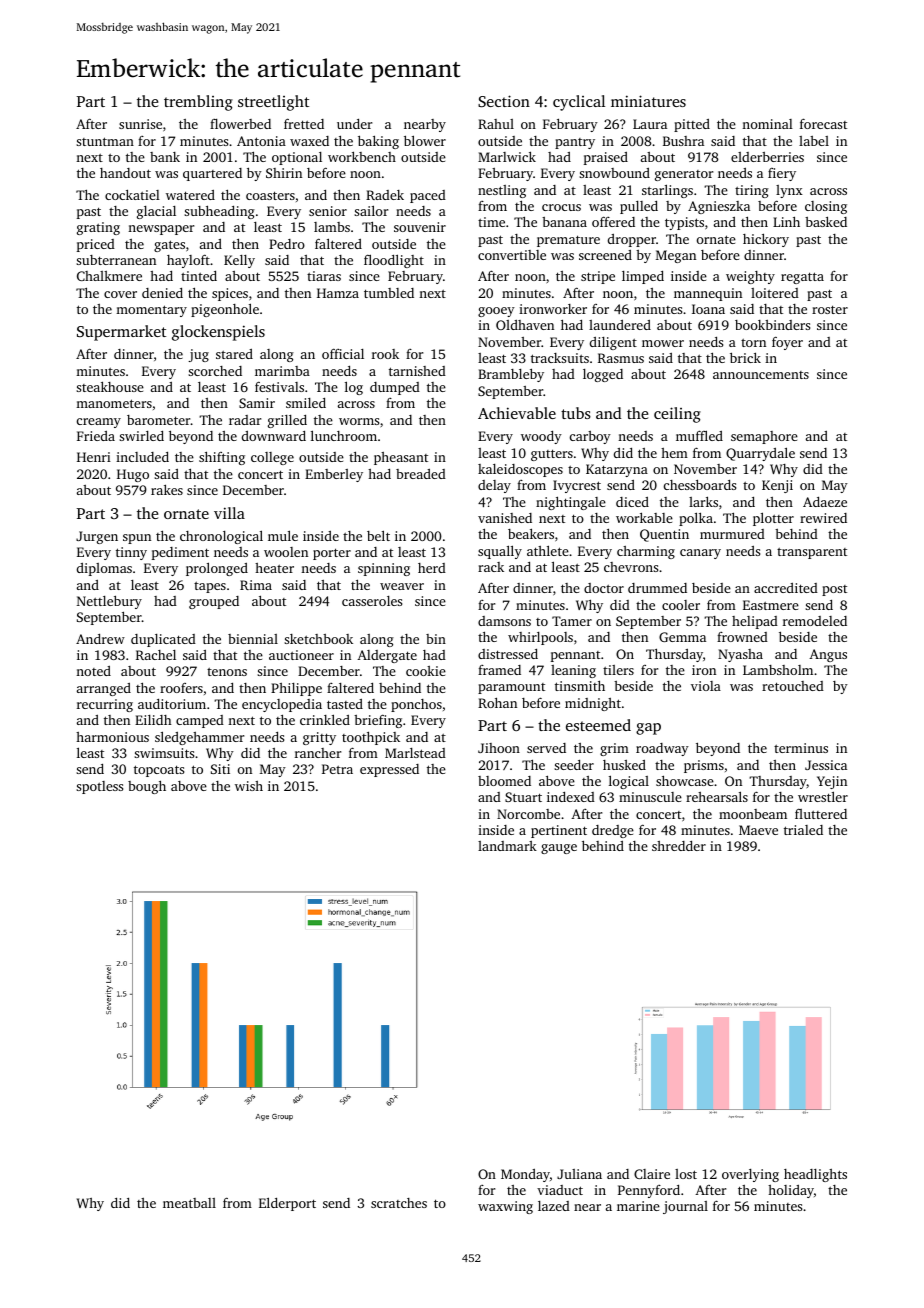 The image size is (924, 1308). I want to click on gooey, so click(496, 312).
